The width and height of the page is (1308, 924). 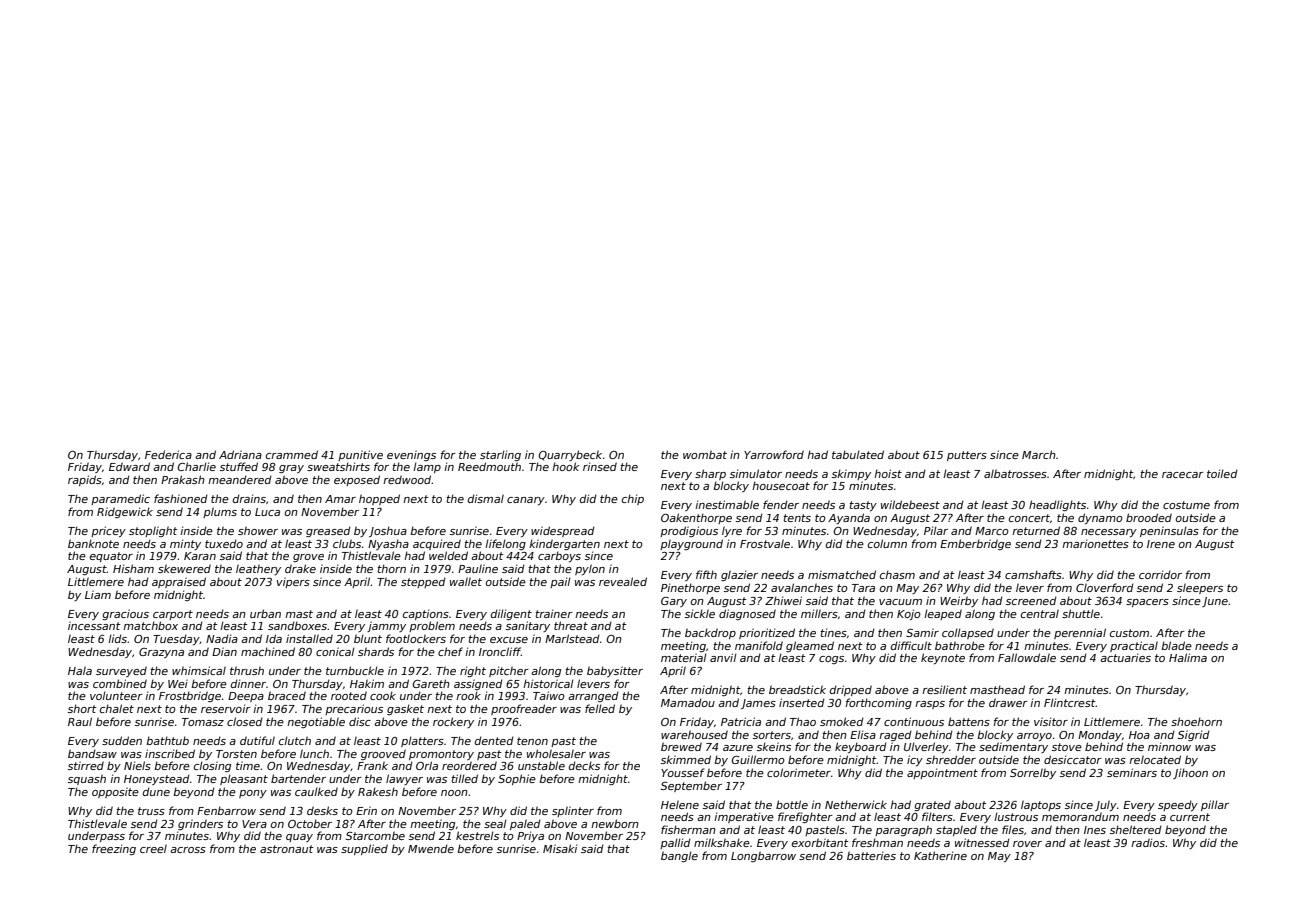 I want to click on Halima, so click(x=1188, y=657).
